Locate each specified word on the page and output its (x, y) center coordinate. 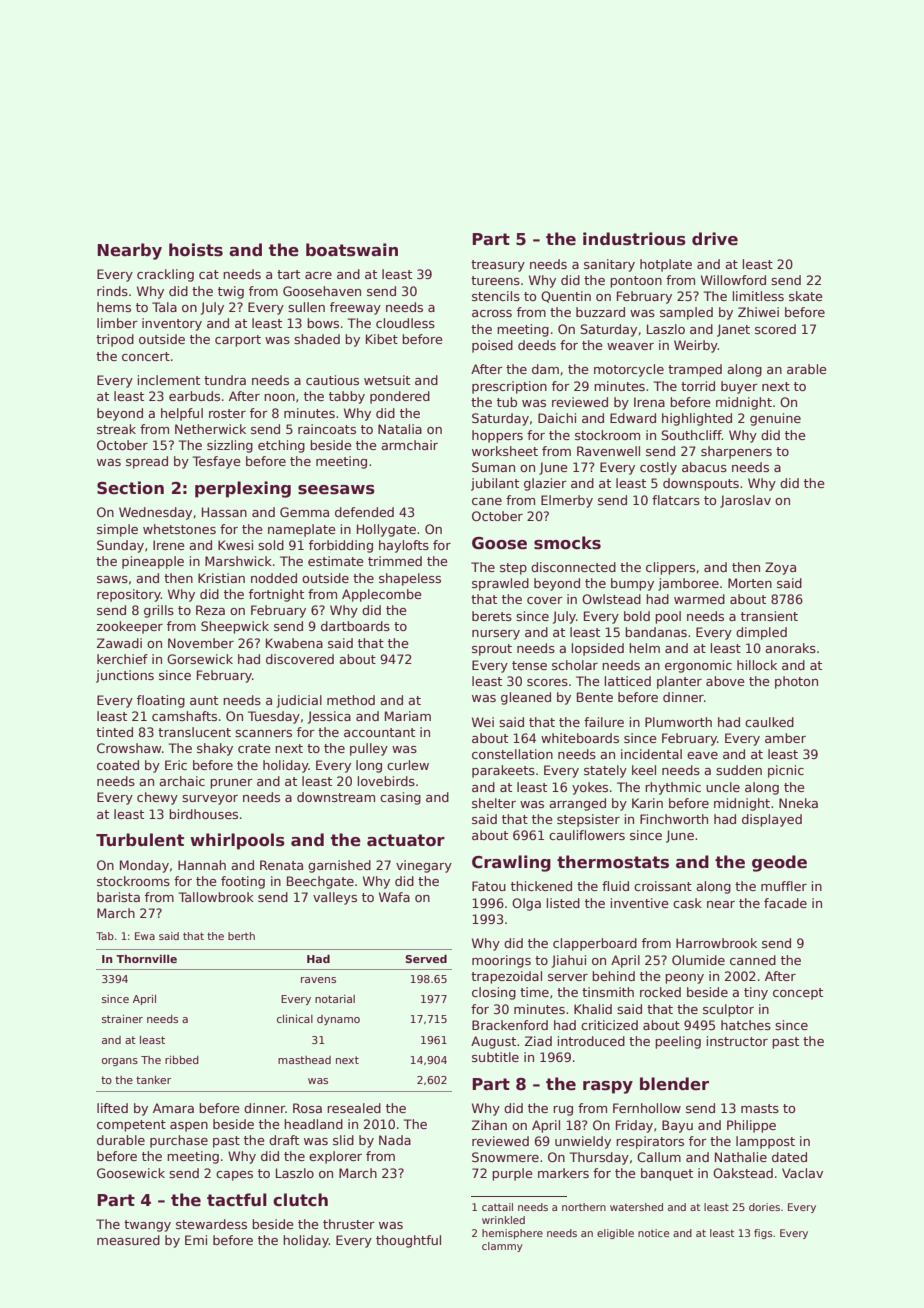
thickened (541, 886)
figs (763, 1234)
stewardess (211, 1224)
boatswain (352, 250)
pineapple (153, 562)
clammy (502, 1247)
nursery (496, 635)
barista (118, 897)
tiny (756, 993)
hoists (196, 250)
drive (715, 239)
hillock (757, 665)
